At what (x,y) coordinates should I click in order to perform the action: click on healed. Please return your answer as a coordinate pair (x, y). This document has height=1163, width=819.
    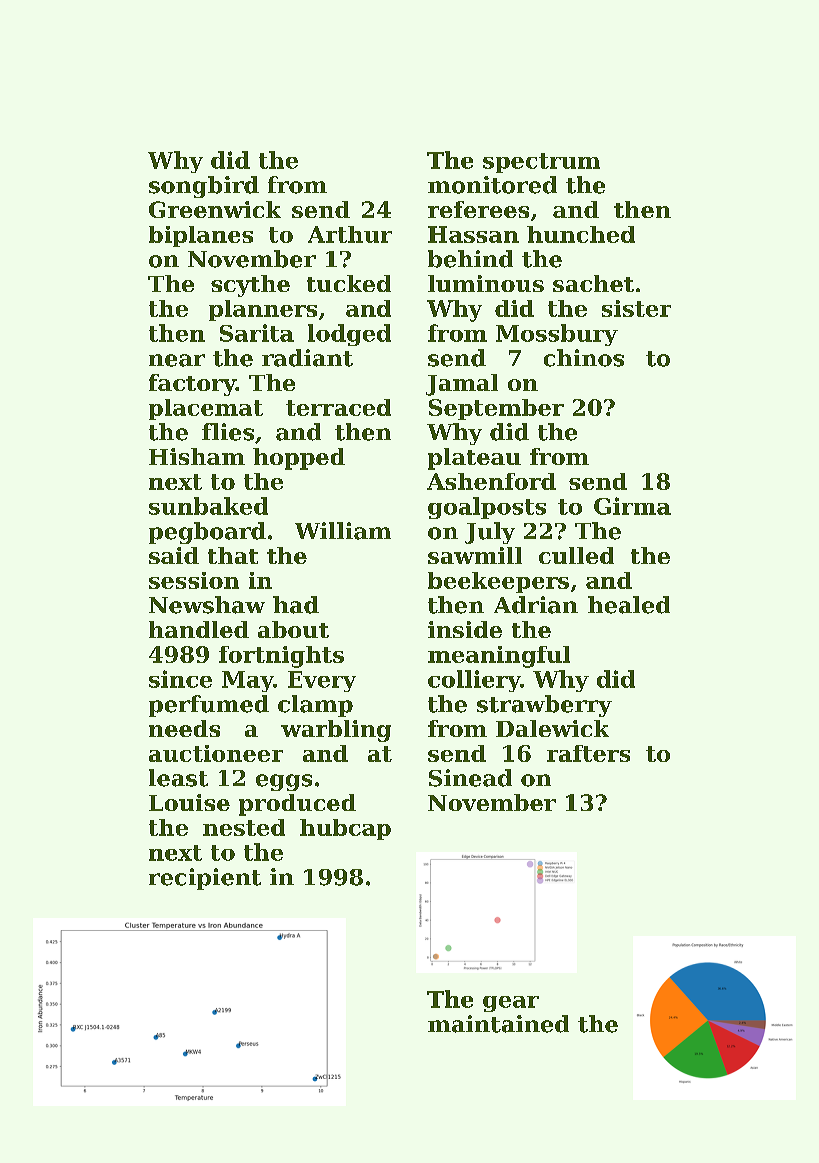
    Looking at the image, I should click on (629, 605).
